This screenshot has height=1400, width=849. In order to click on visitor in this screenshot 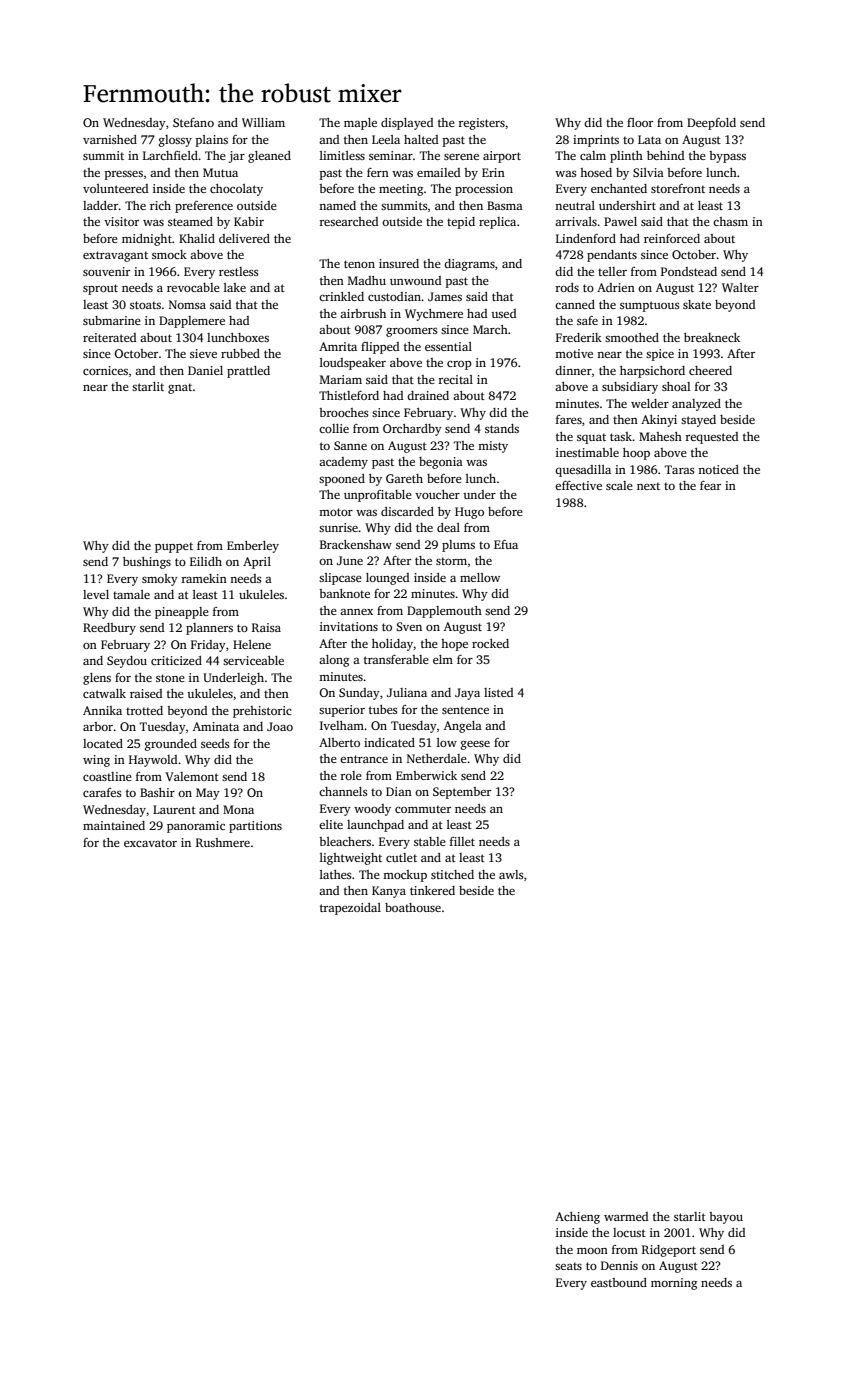, I will do `click(121, 221)`.
